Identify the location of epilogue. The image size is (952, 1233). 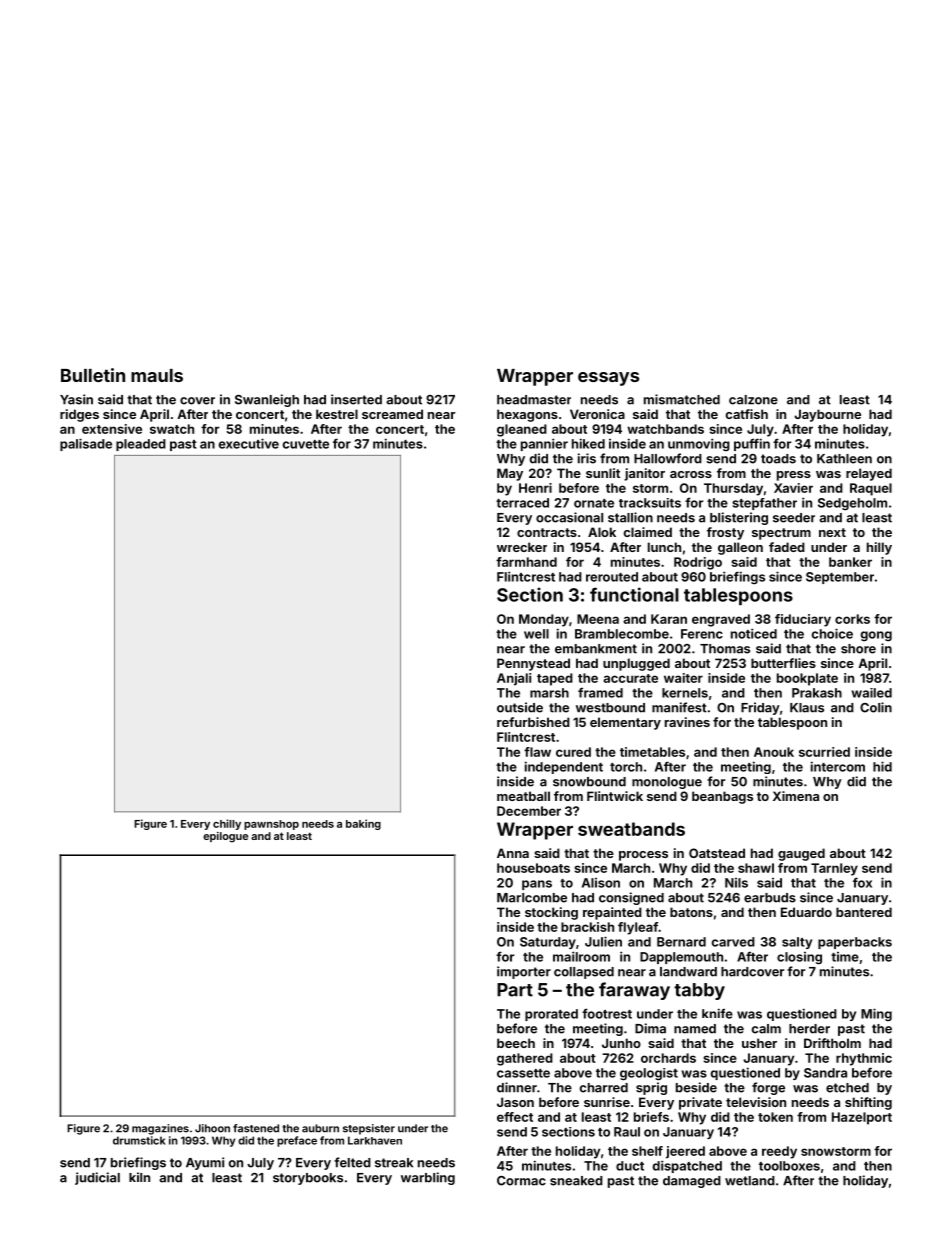
(225, 837).
